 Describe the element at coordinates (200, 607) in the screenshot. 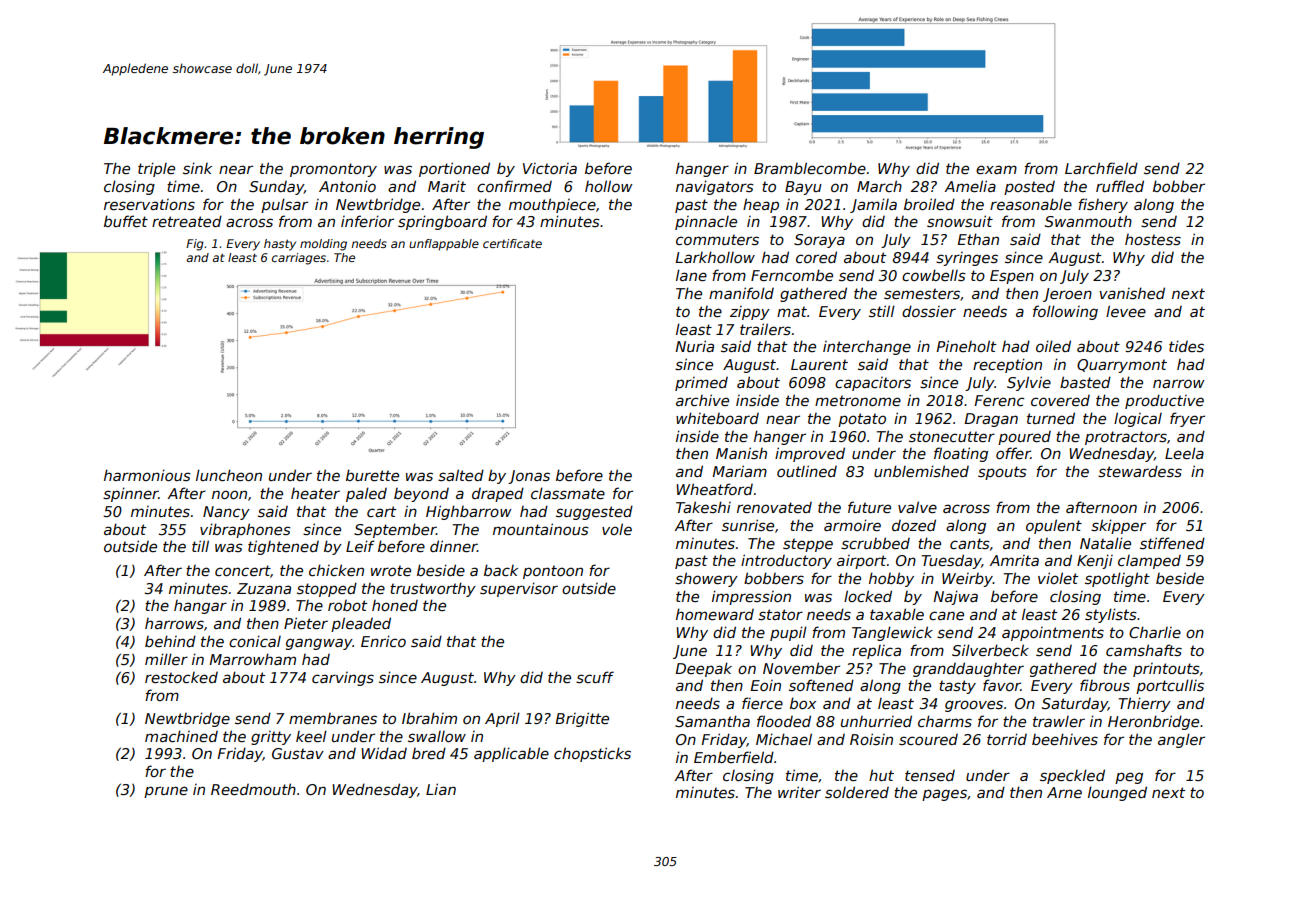

I see `hangar` at that location.
